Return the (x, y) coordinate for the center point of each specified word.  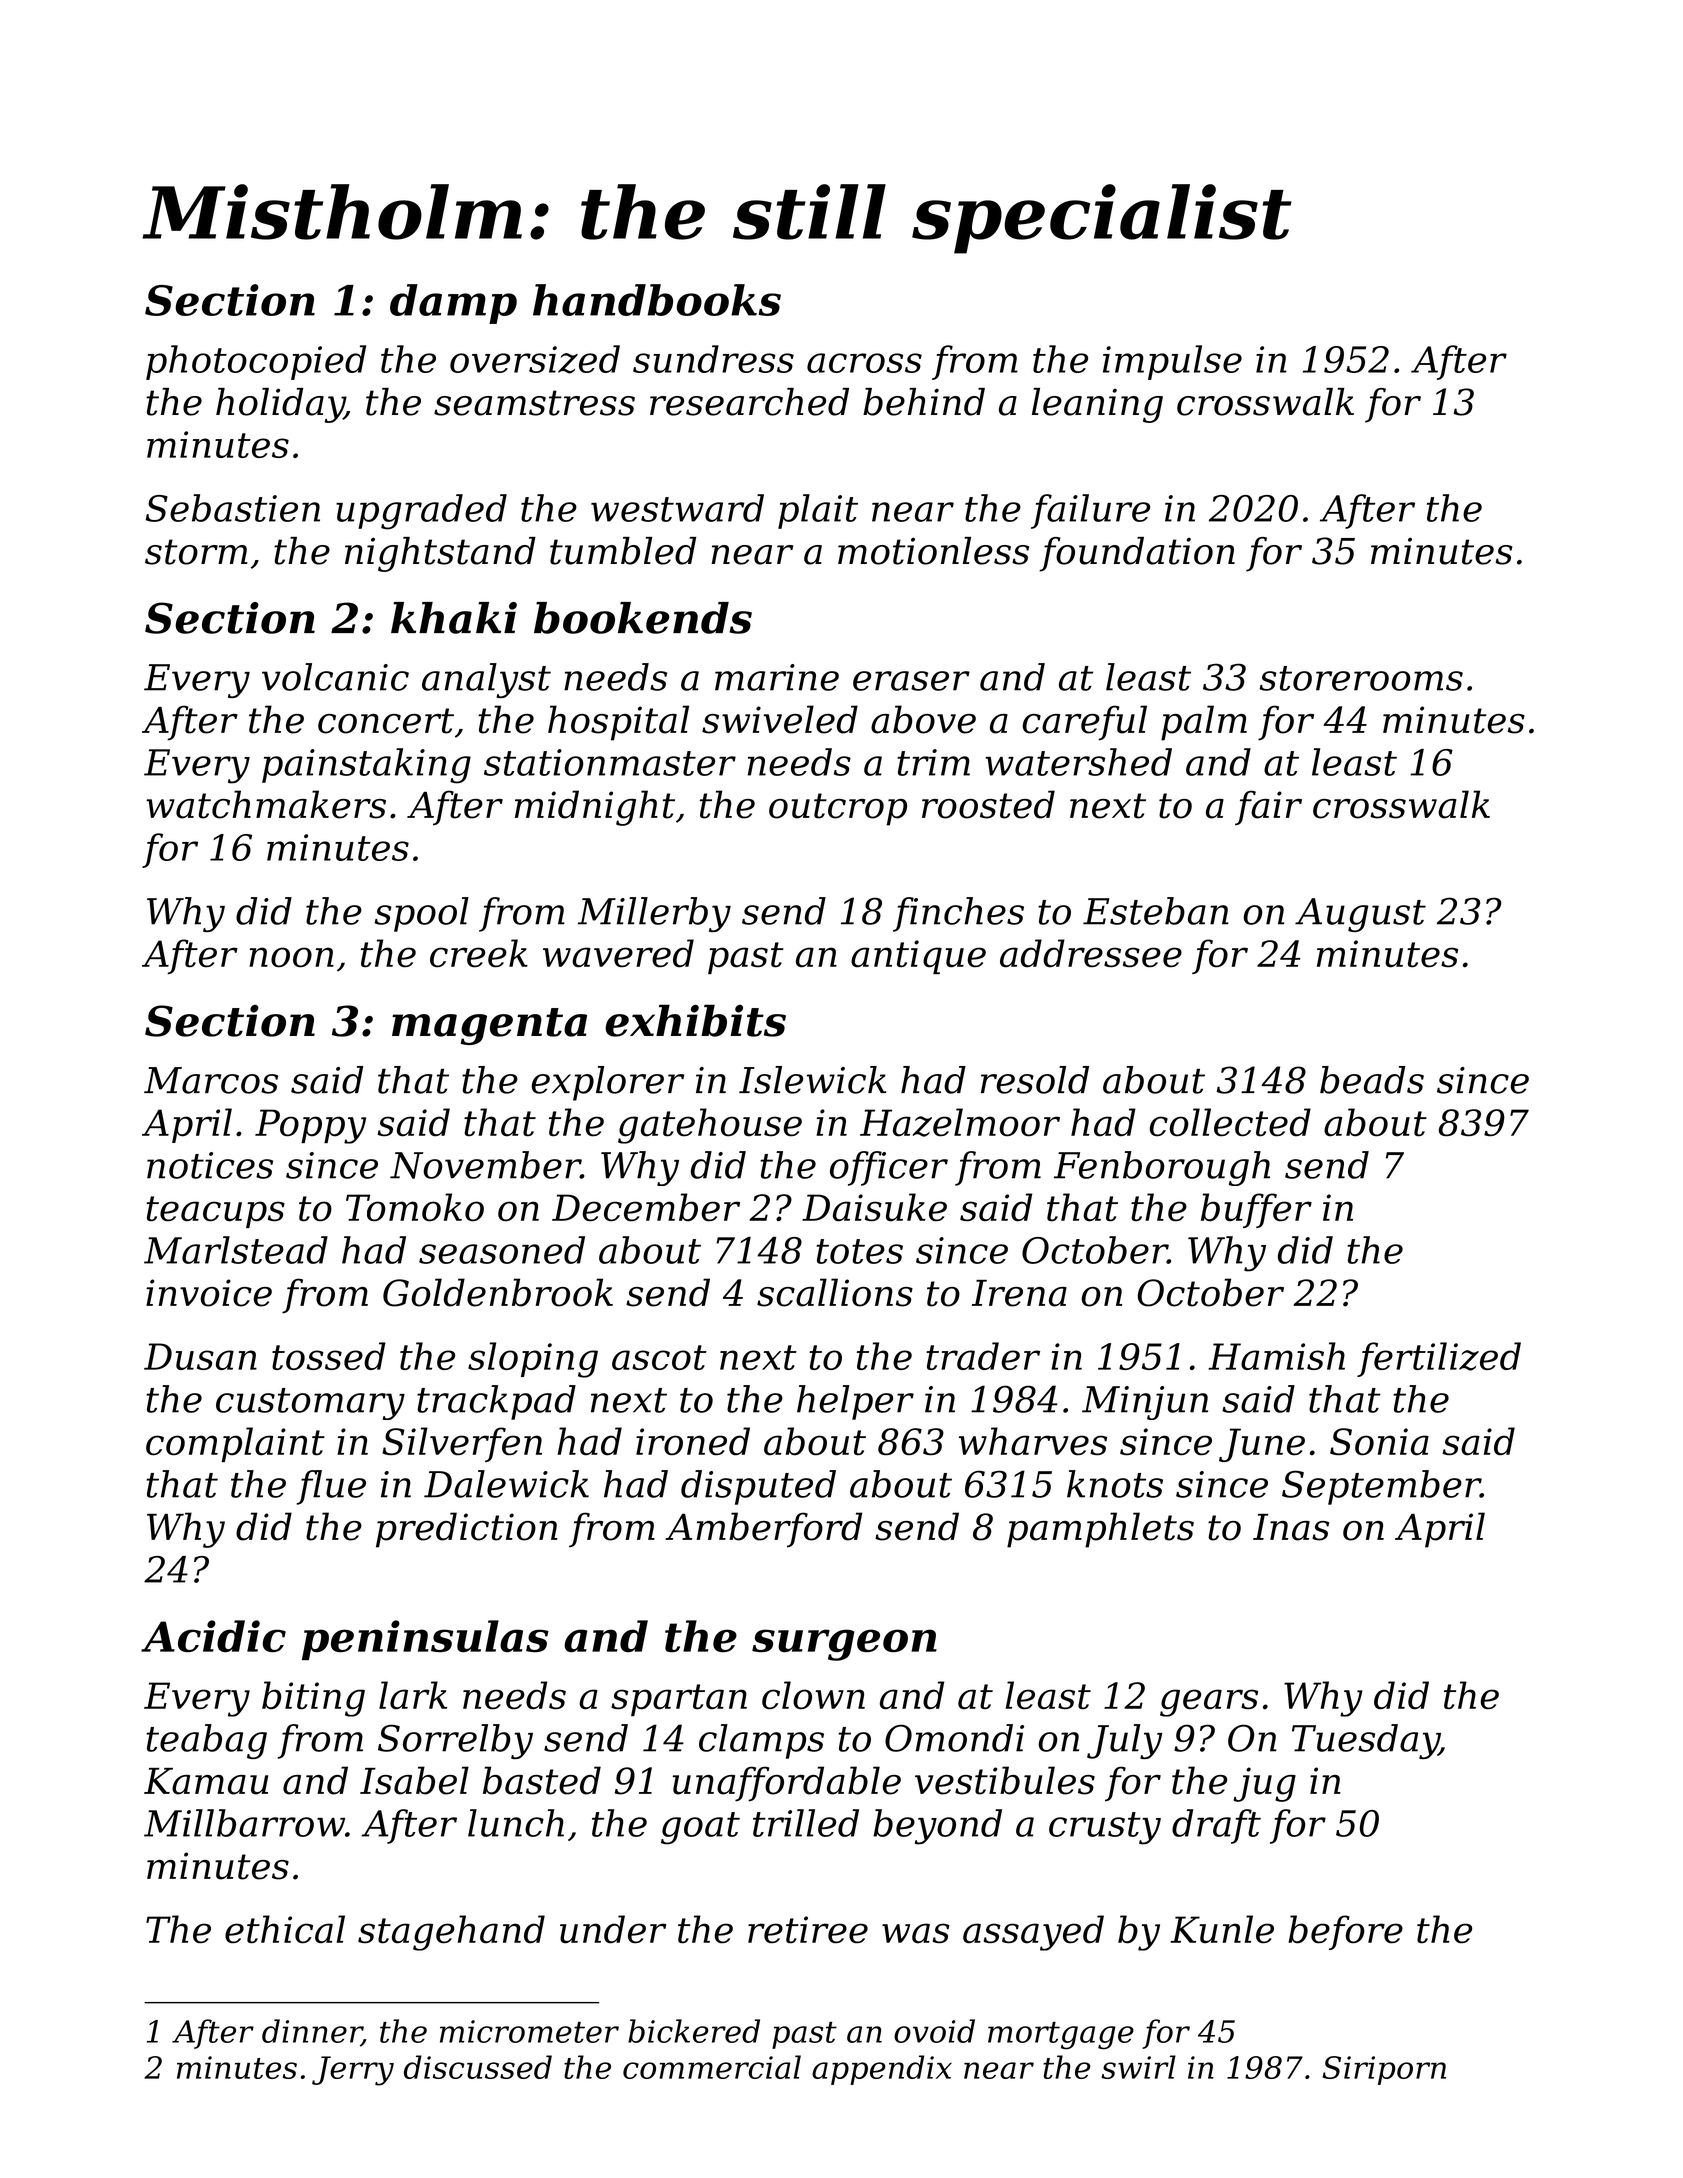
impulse (1172, 362)
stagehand (451, 1933)
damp (453, 304)
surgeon (844, 1645)
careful (1085, 723)
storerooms (1361, 678)
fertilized (1439, 1359)
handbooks (657, 300)
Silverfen (462, 1444)
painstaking (366, 766)
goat (700, 1828)
